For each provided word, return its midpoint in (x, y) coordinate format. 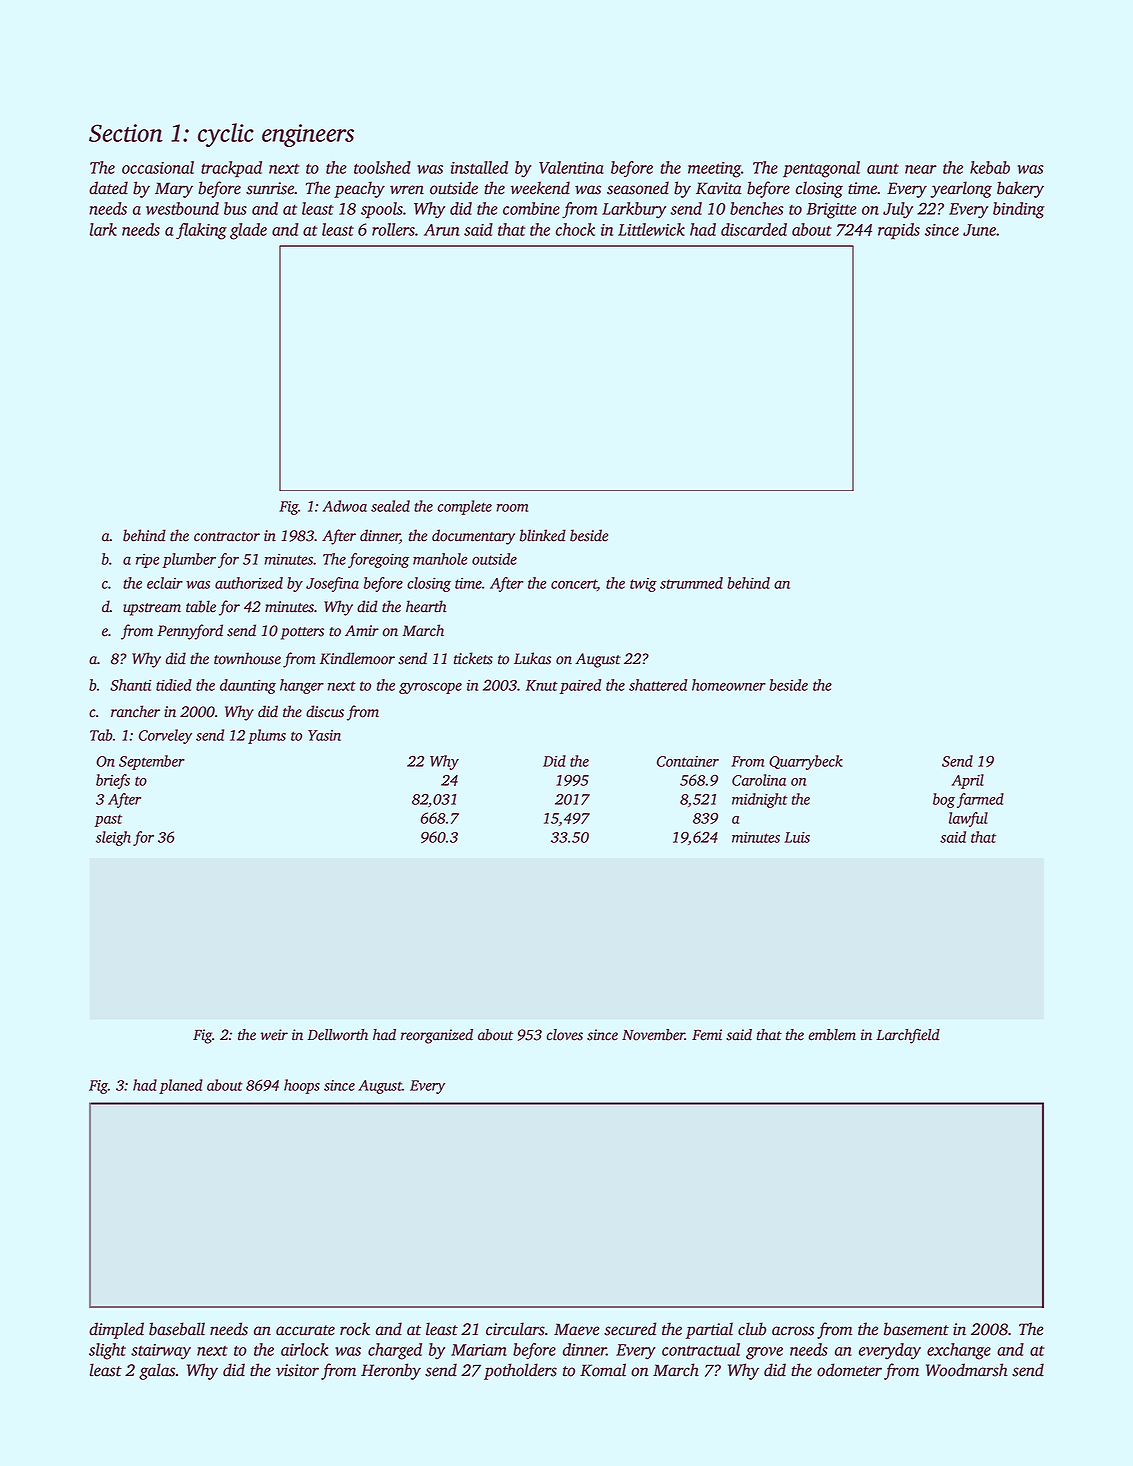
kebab (990, 167)
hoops (302, 1086)
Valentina (571, 167)
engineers (308, 135)
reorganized (437, 1036)
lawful (968, 819)
